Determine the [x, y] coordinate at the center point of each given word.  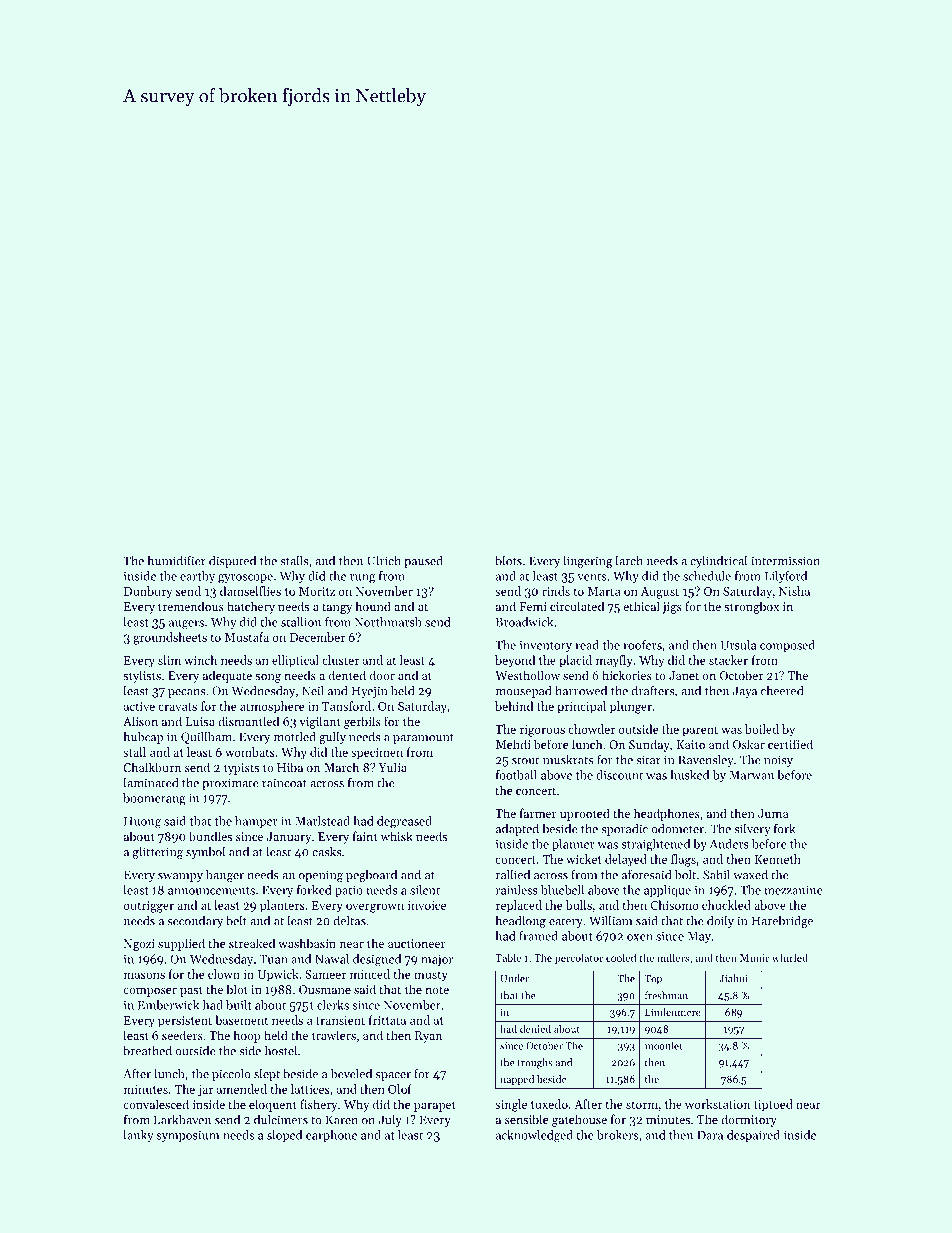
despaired [753, 1136]
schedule [707, 576]
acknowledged [534, 1136]
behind [514, 706]
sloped [284, 1136]
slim [169, 660]
